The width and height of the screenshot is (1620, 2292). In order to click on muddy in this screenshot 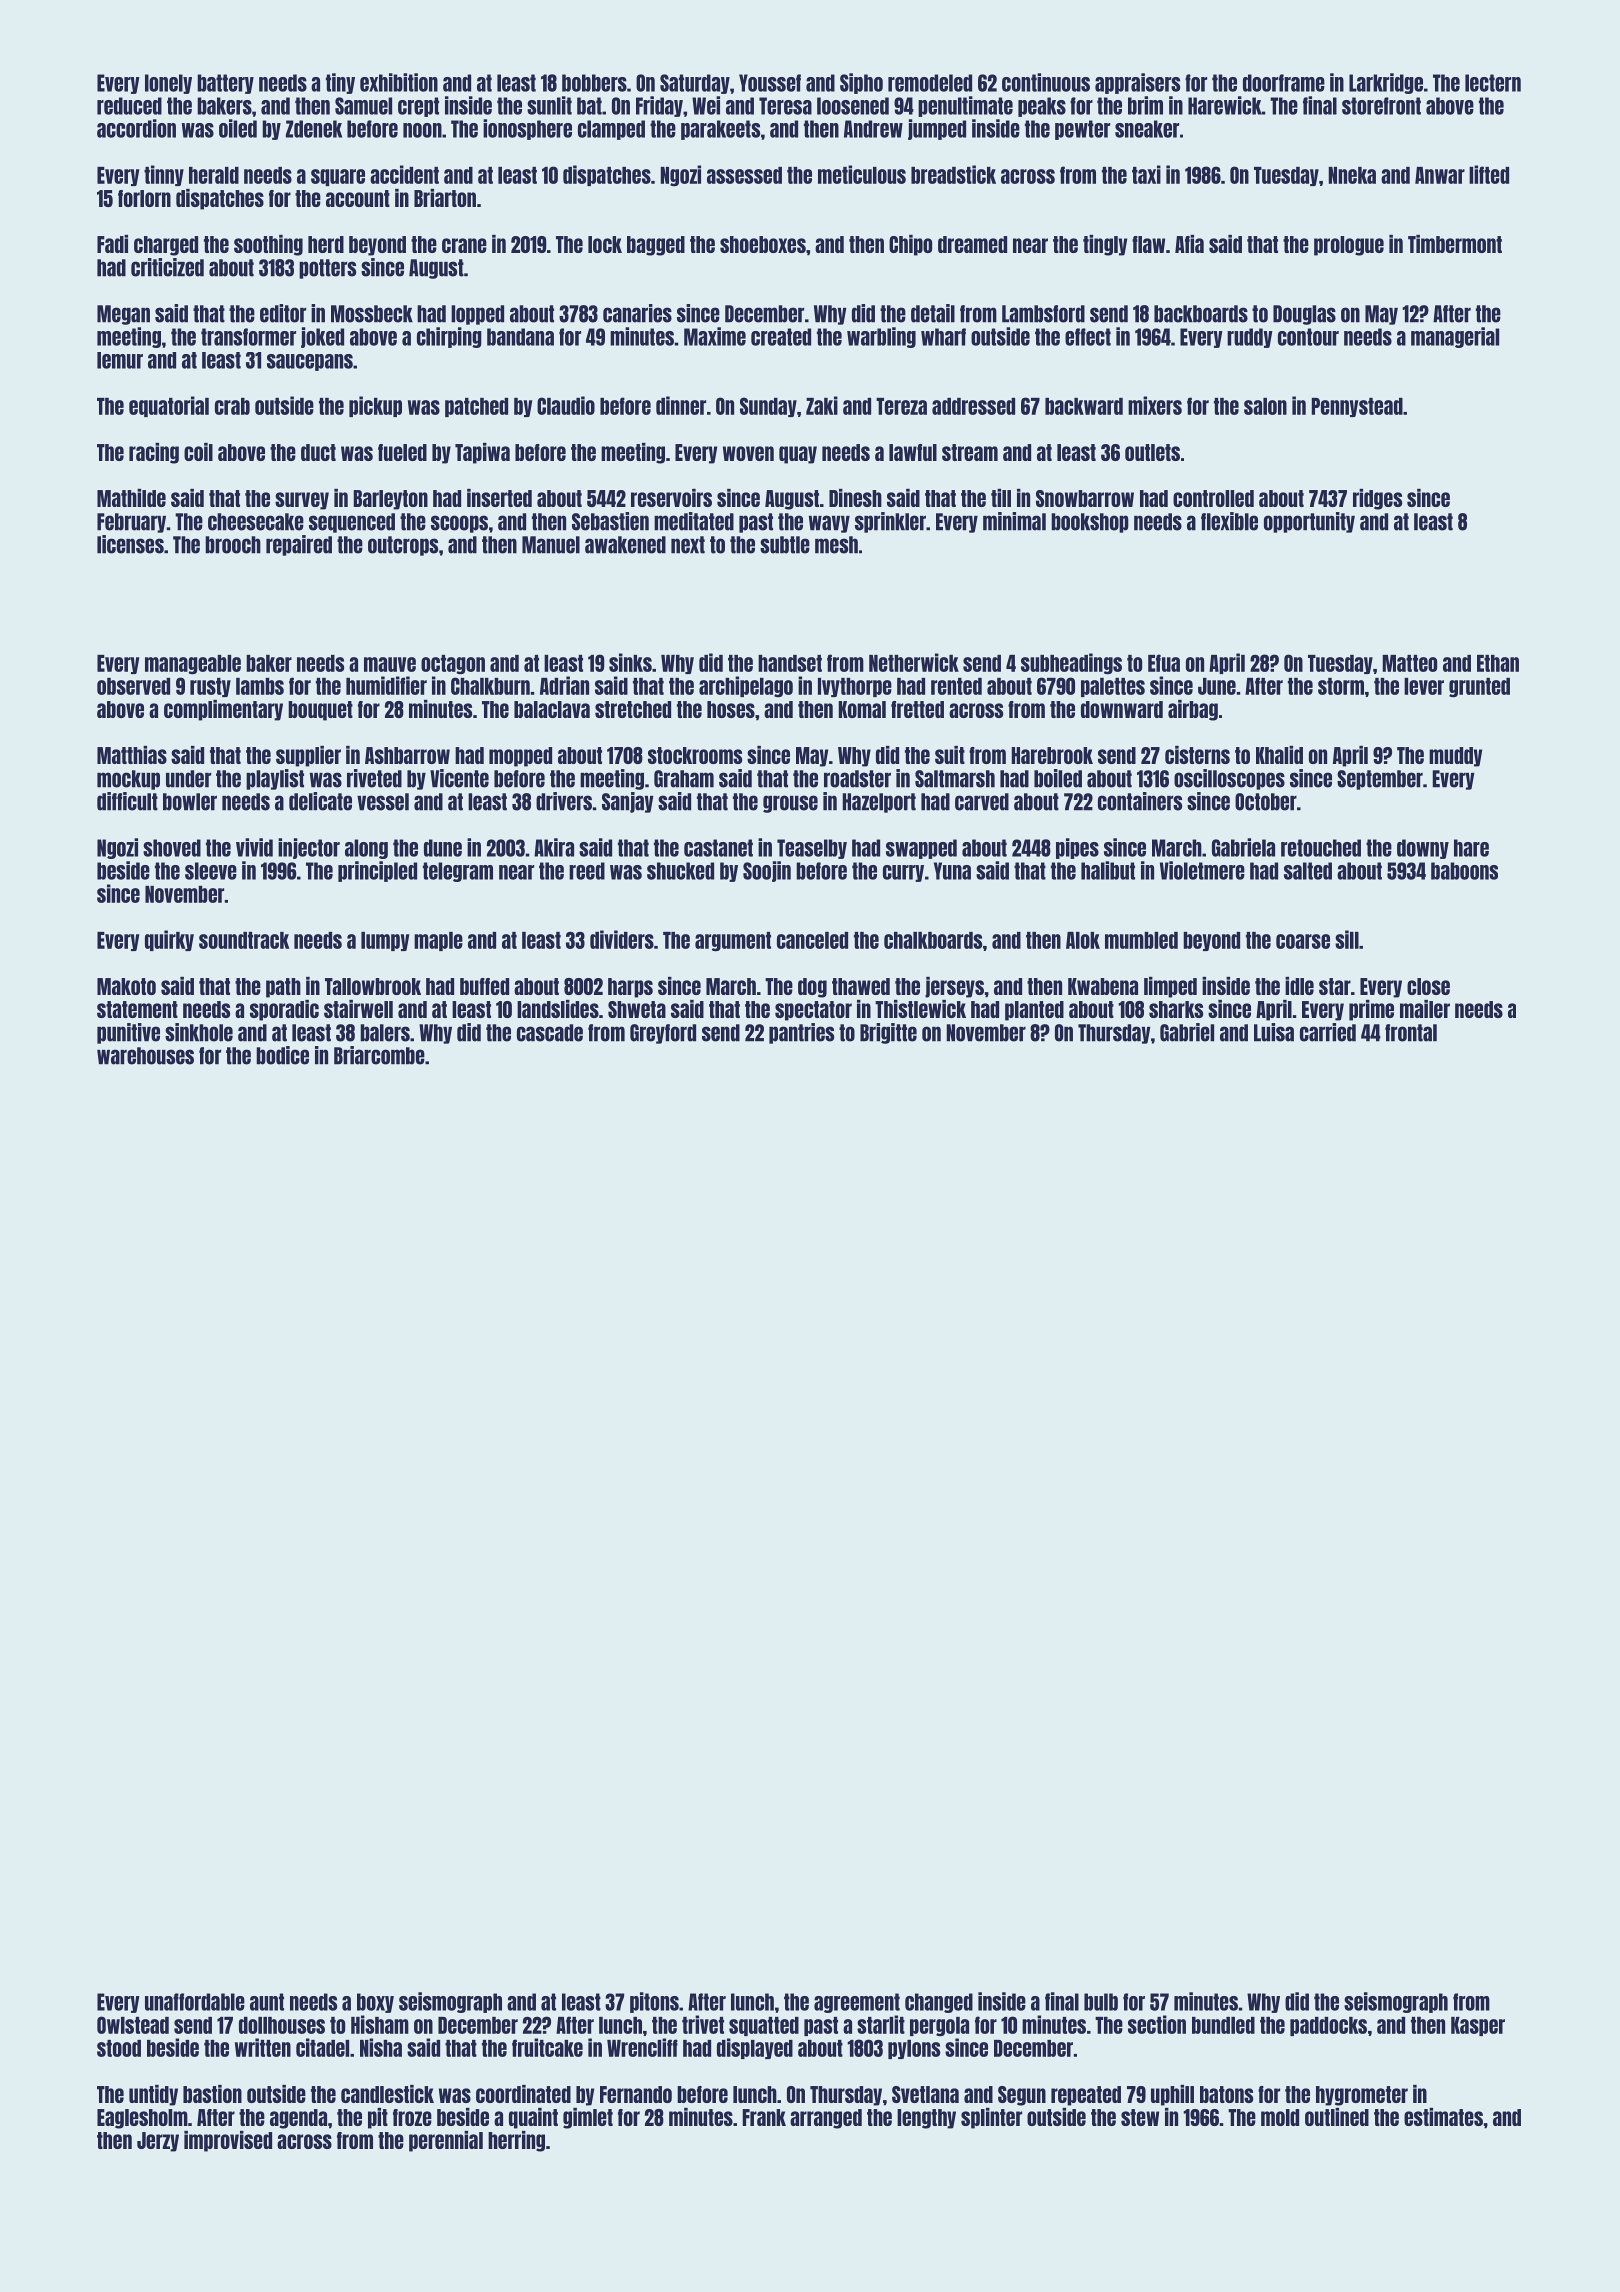, I will do `click(1455, 757)`.
